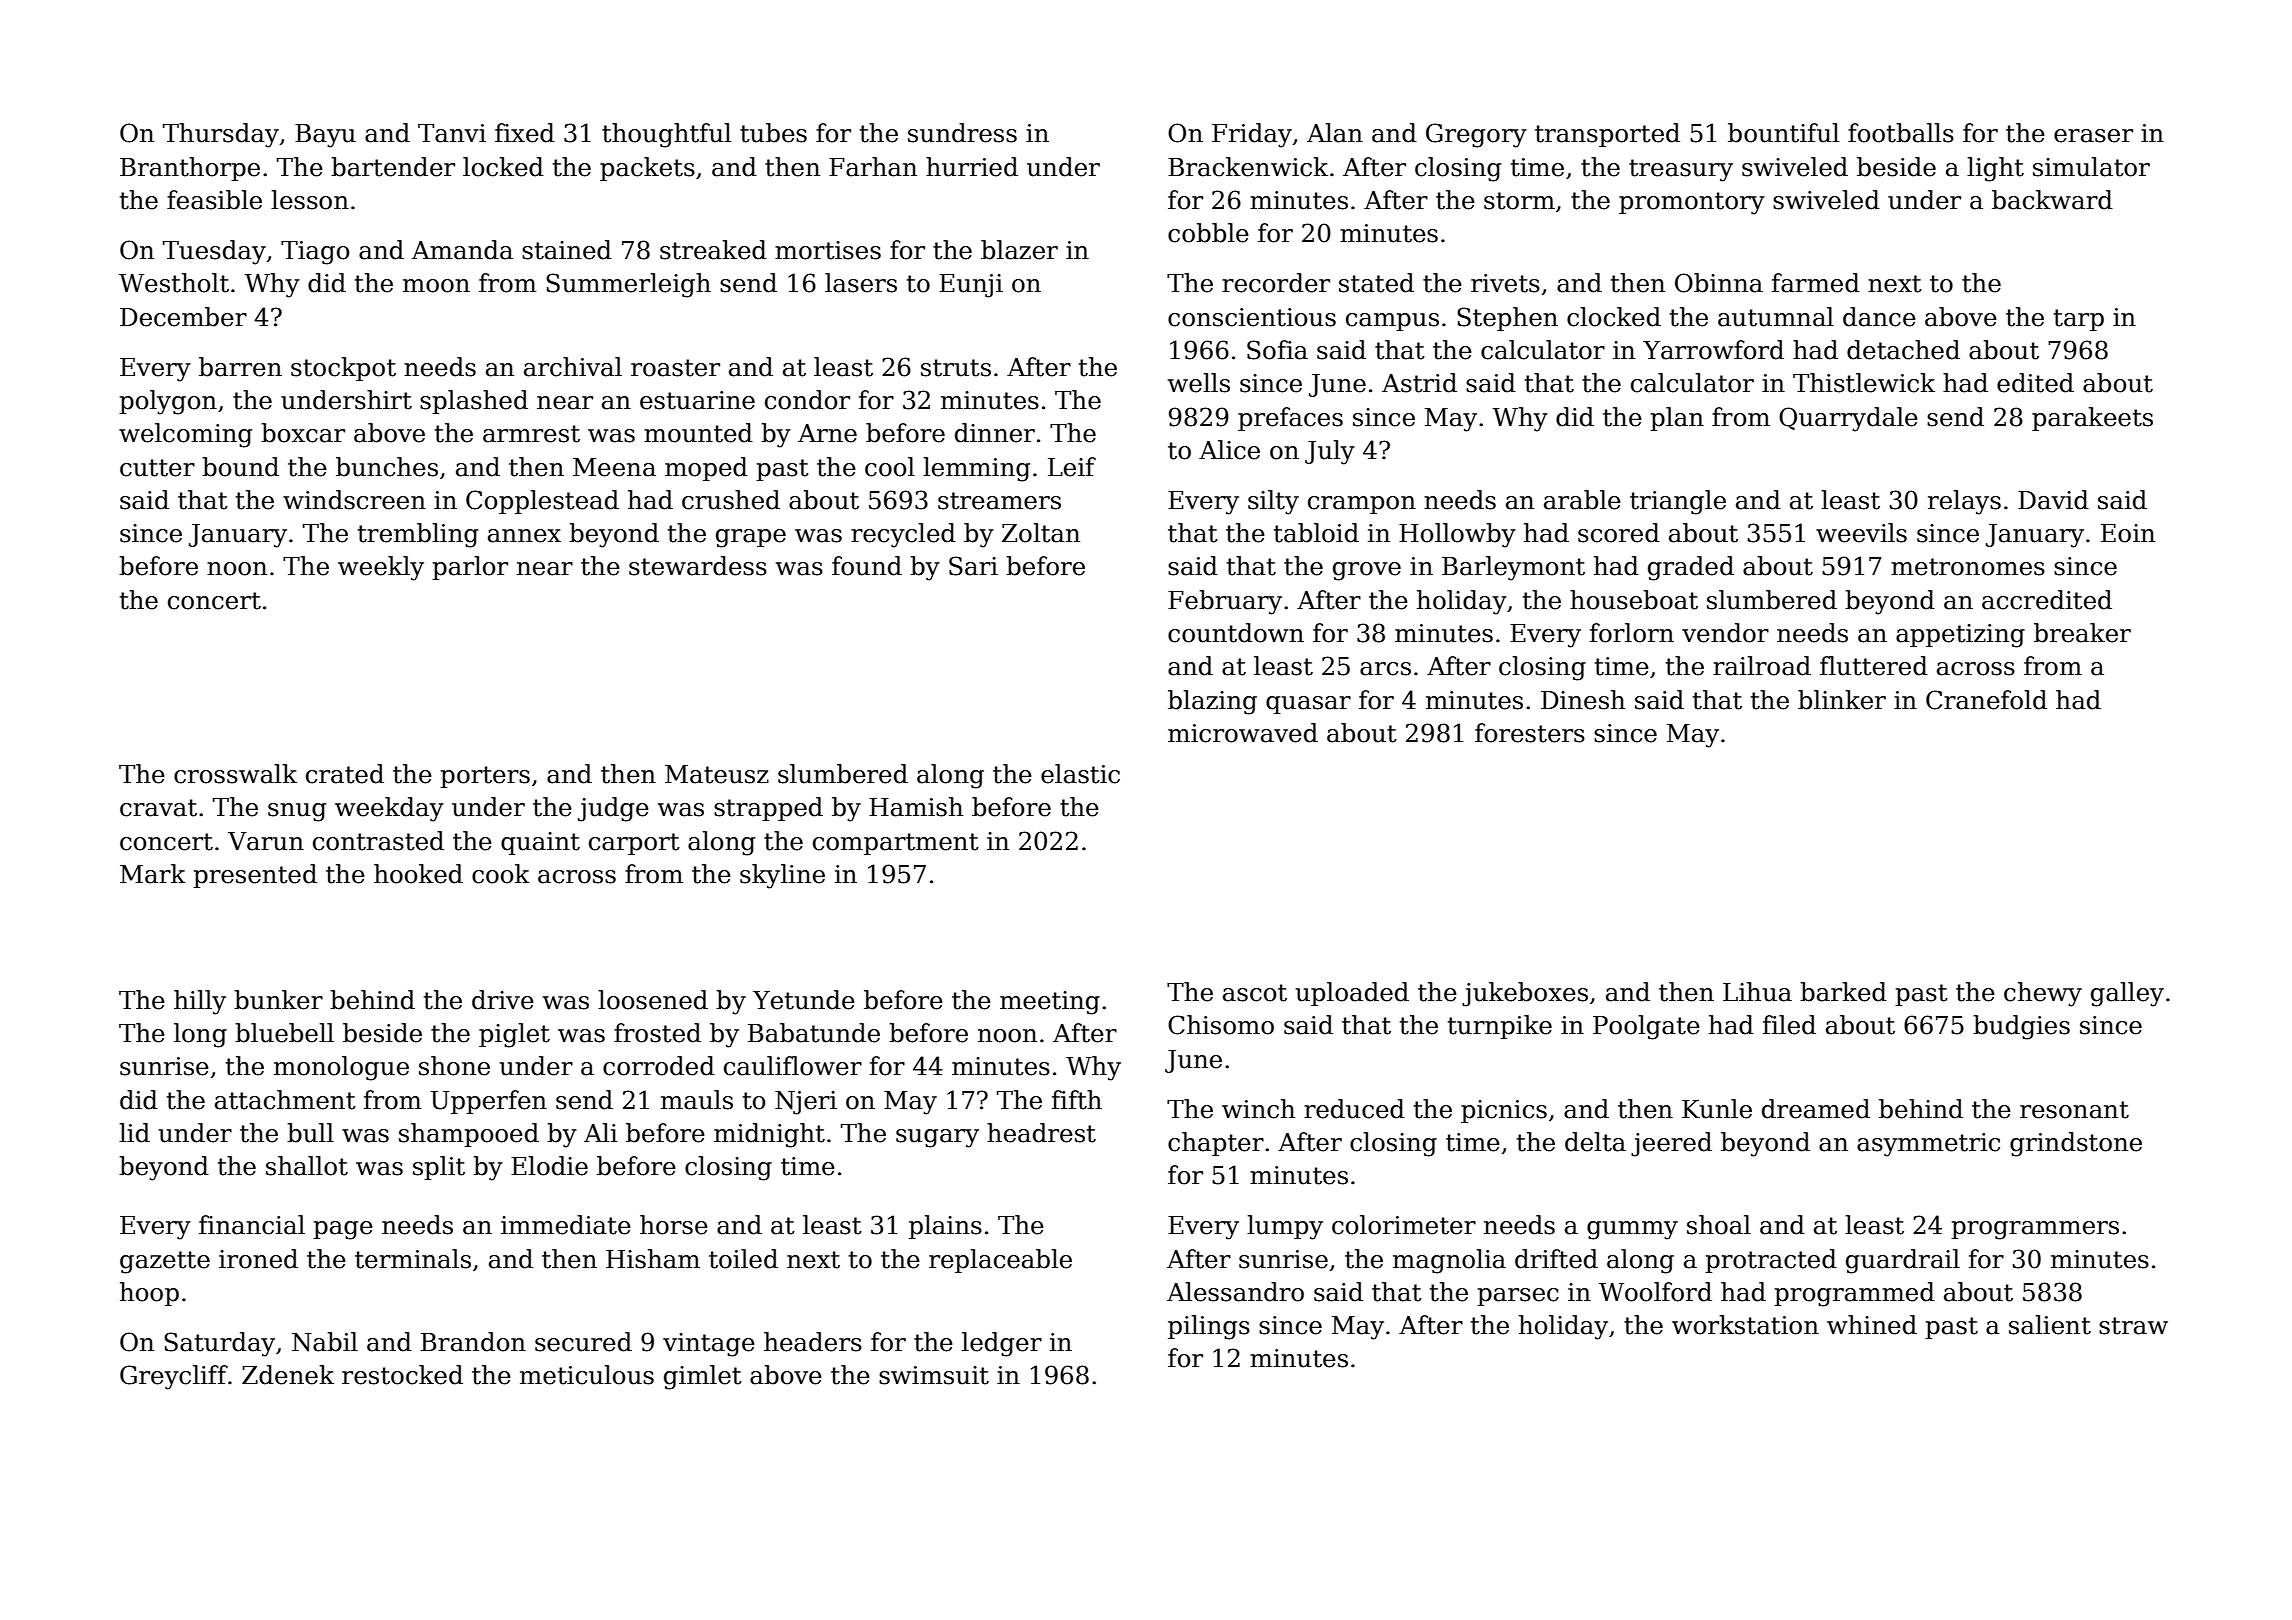 This screenshot has height=1620, width=2292. Describe the element at coordinates (653, 1259) in the screenshot. I see `Hisham` at that location.
